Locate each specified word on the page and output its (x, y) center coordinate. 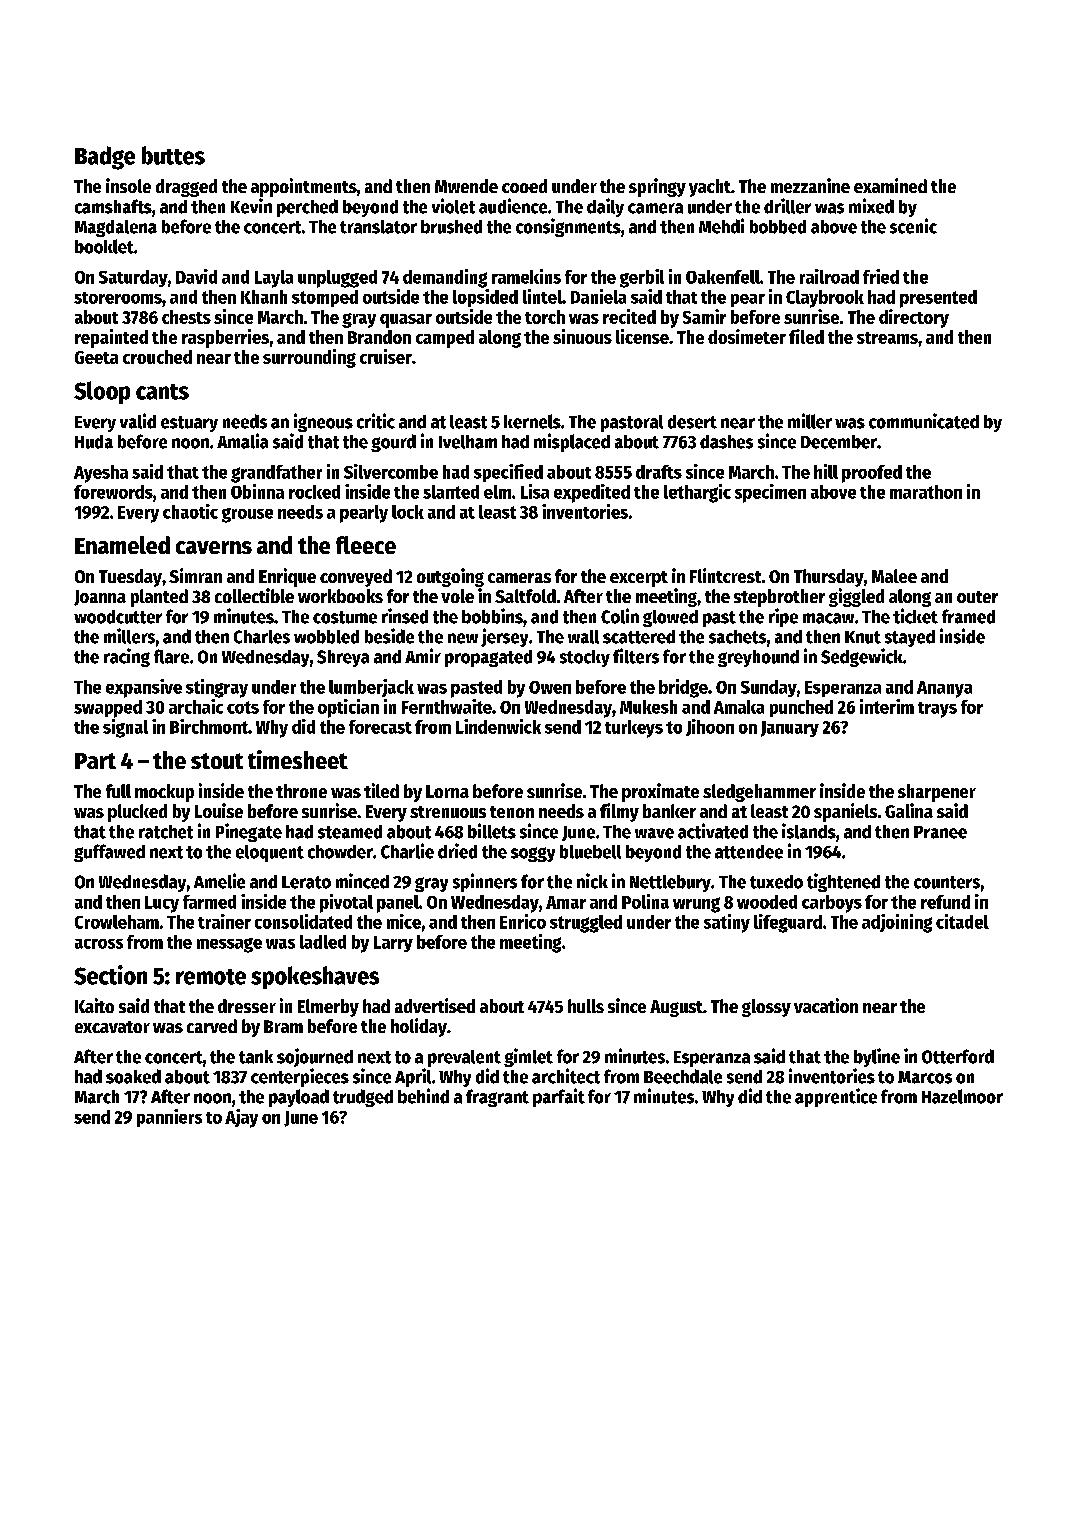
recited (629, 316)
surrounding (309, 358)
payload (299, 1098)
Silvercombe (391, 471)
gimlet (528, 1057)
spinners (485, 882)
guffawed (109, 853)
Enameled (122, 545)
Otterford (958, 1056)
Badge (105, 158)
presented (938, 299)
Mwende (466, 186)
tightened (843, 882)
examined (890, 185)
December (839, 442)
